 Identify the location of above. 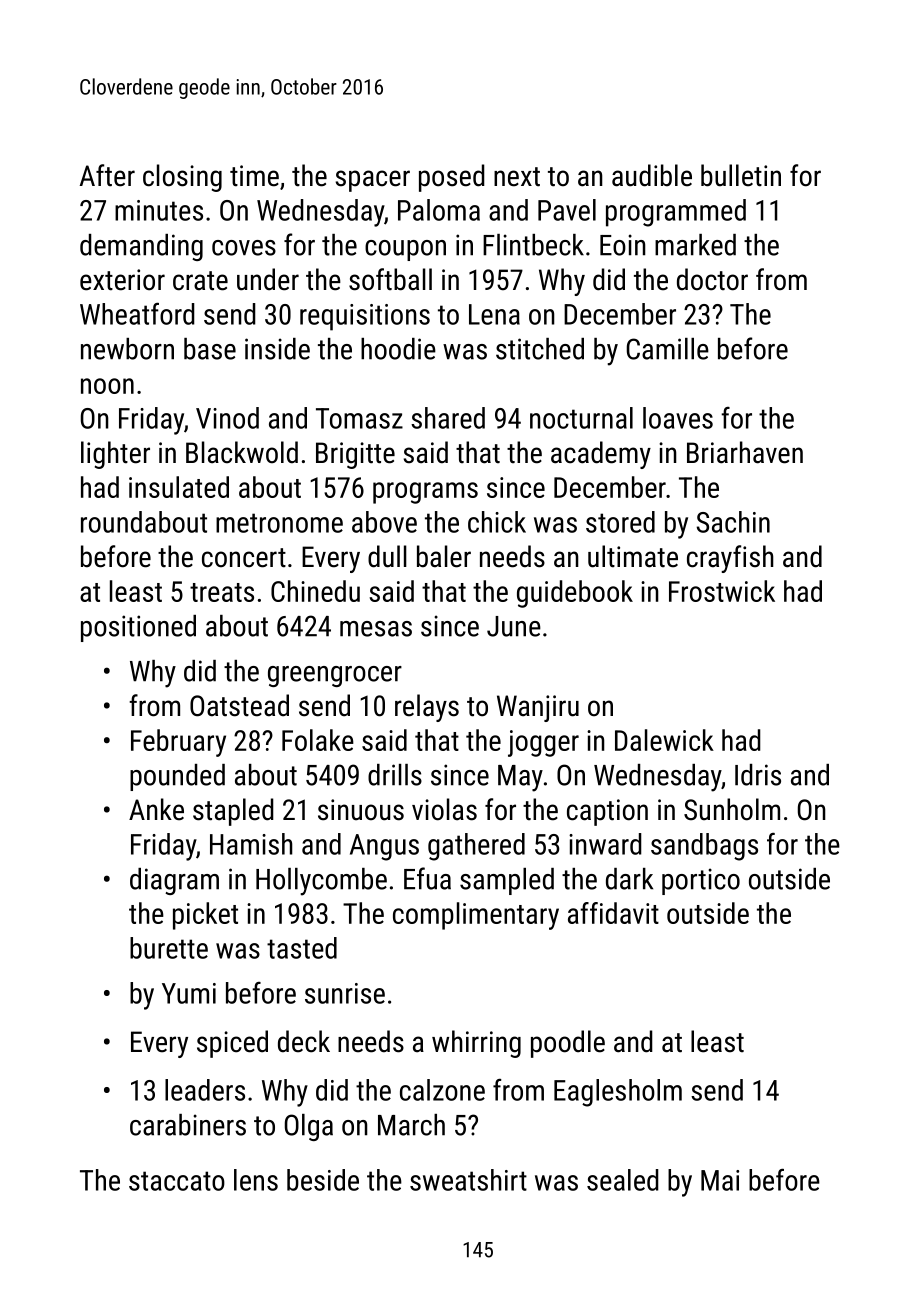
(384, 522).
